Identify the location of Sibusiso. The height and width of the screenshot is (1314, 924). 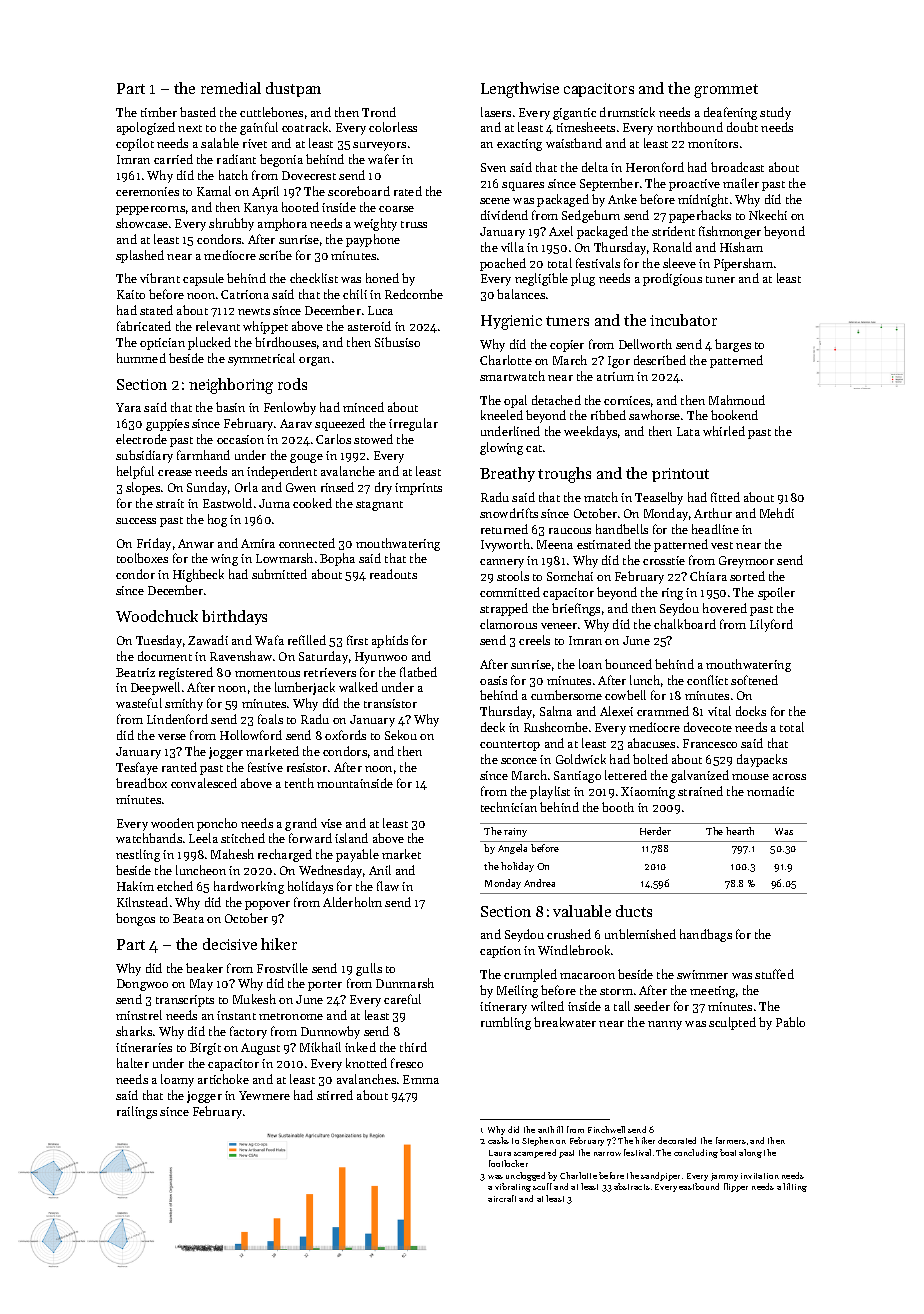
(397, 342).
